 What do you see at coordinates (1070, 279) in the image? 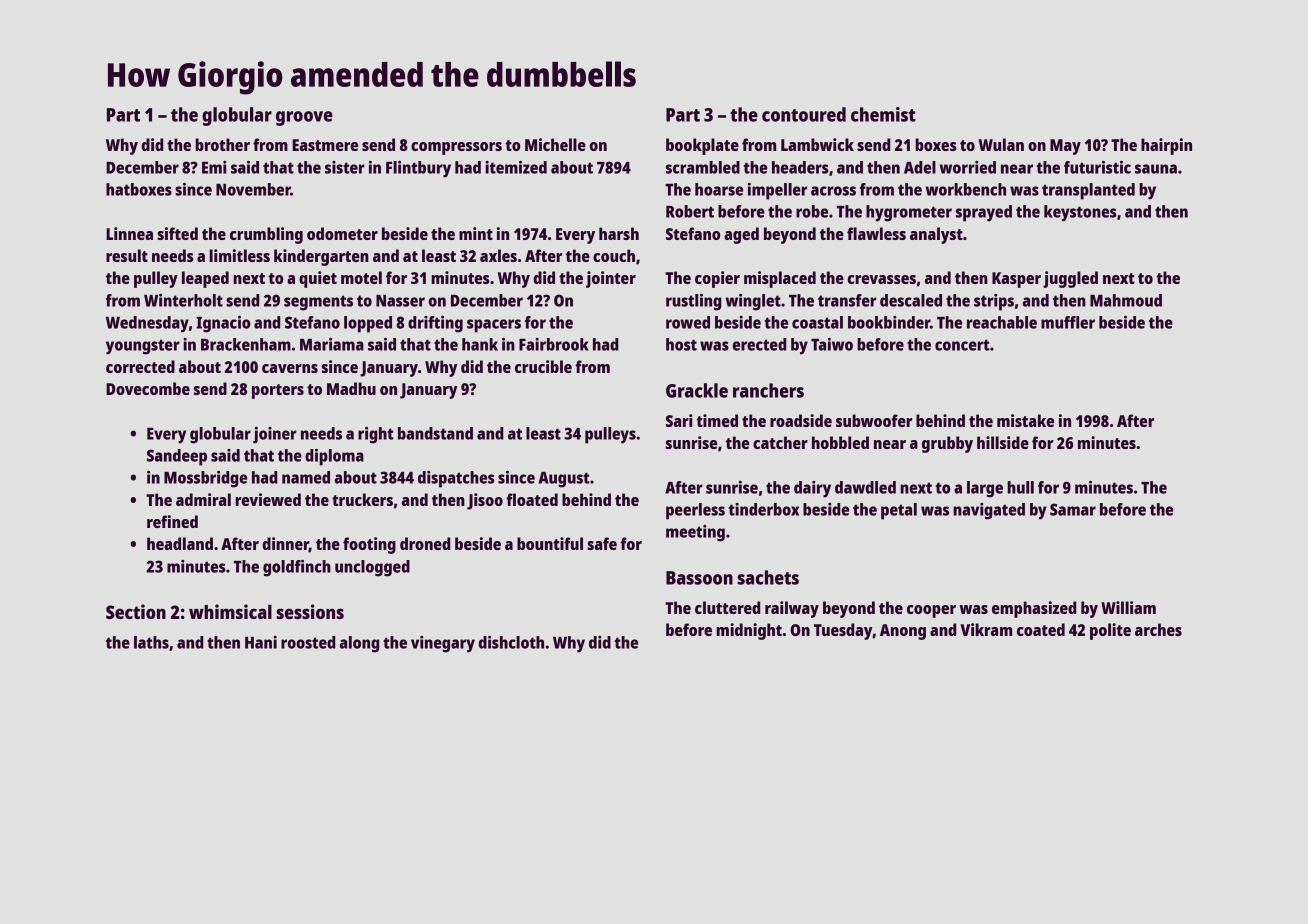
I see `juggled` at bounding box center [1070, 279].
